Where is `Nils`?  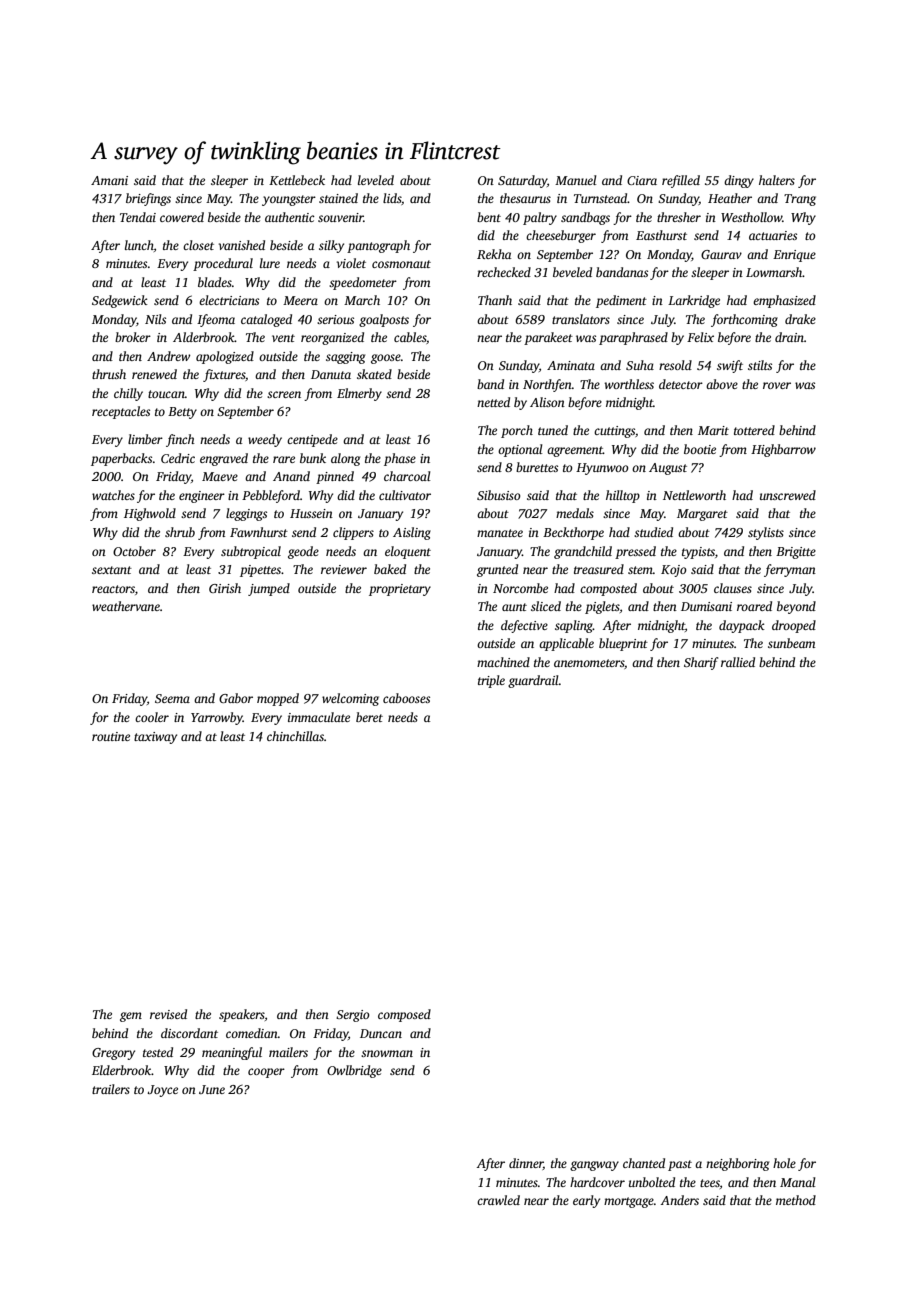
Nils is located at coordinates (155, 319).
